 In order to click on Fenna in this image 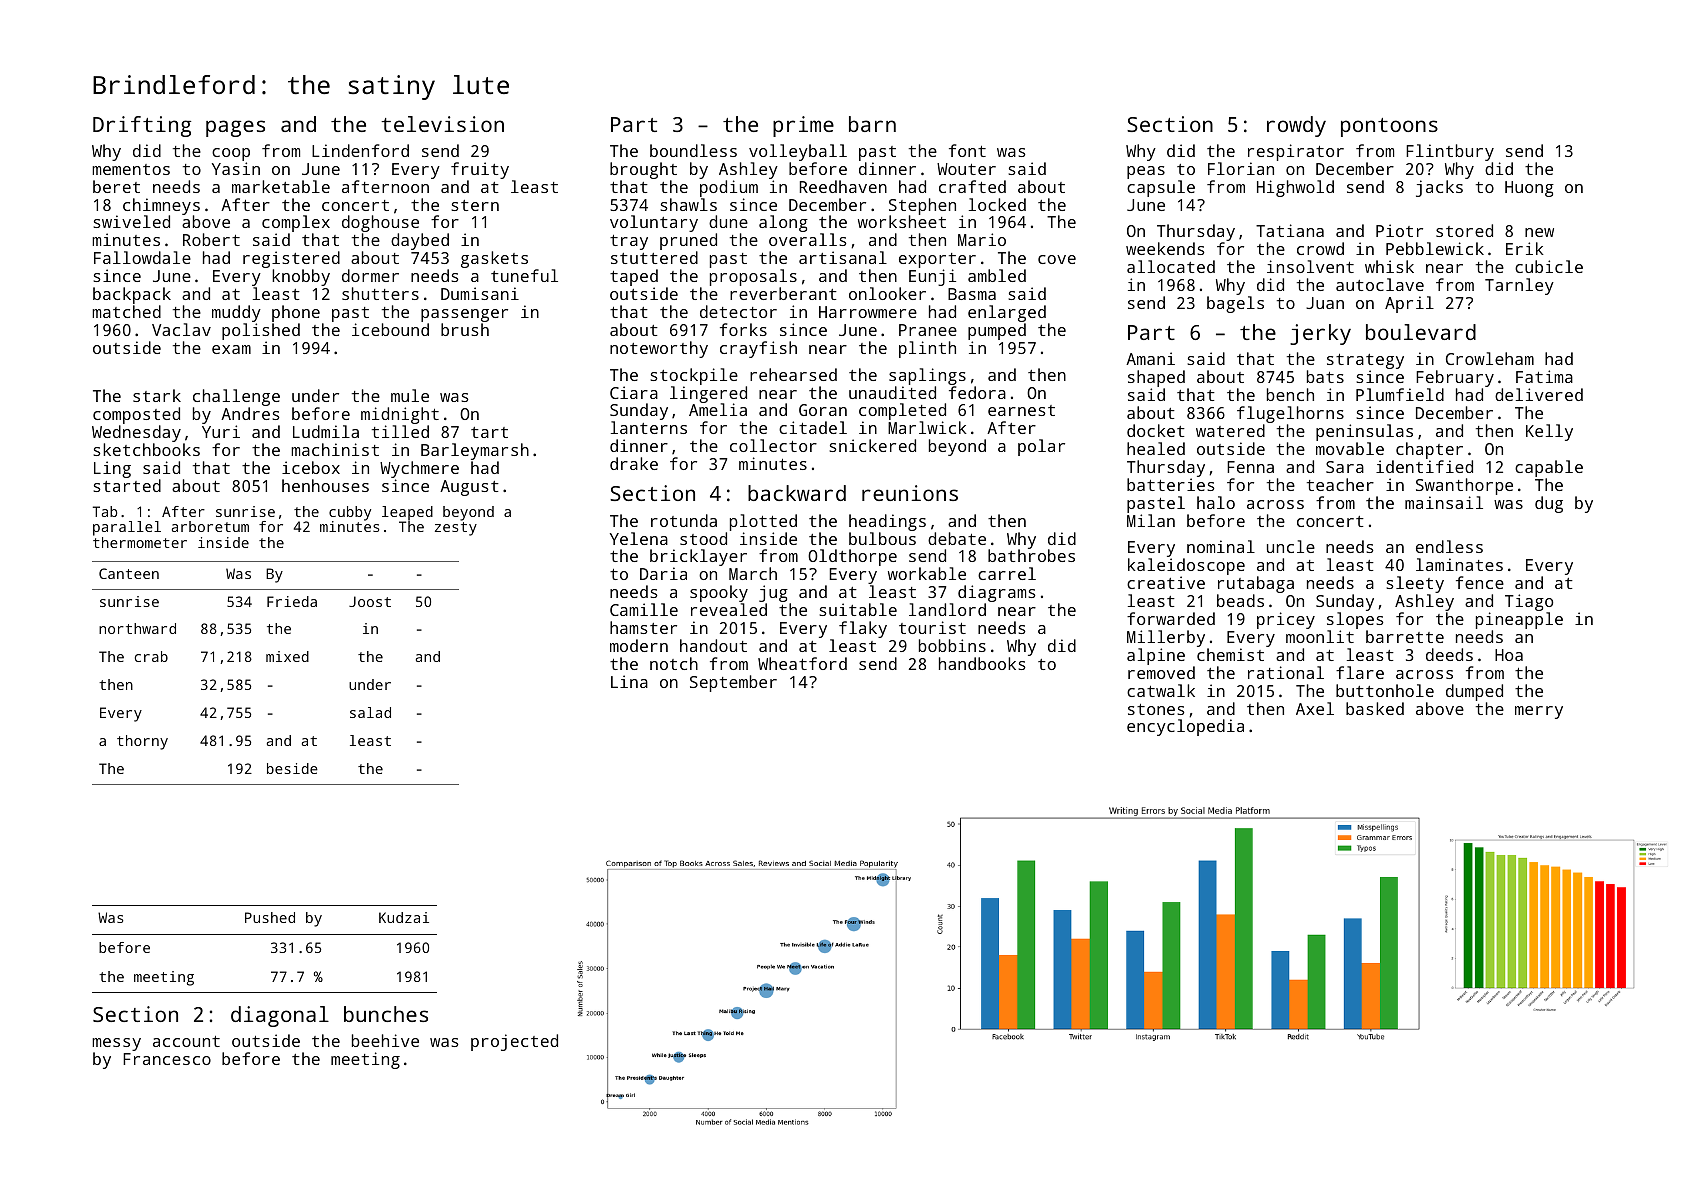, I will do `click(1250, 467)`.
